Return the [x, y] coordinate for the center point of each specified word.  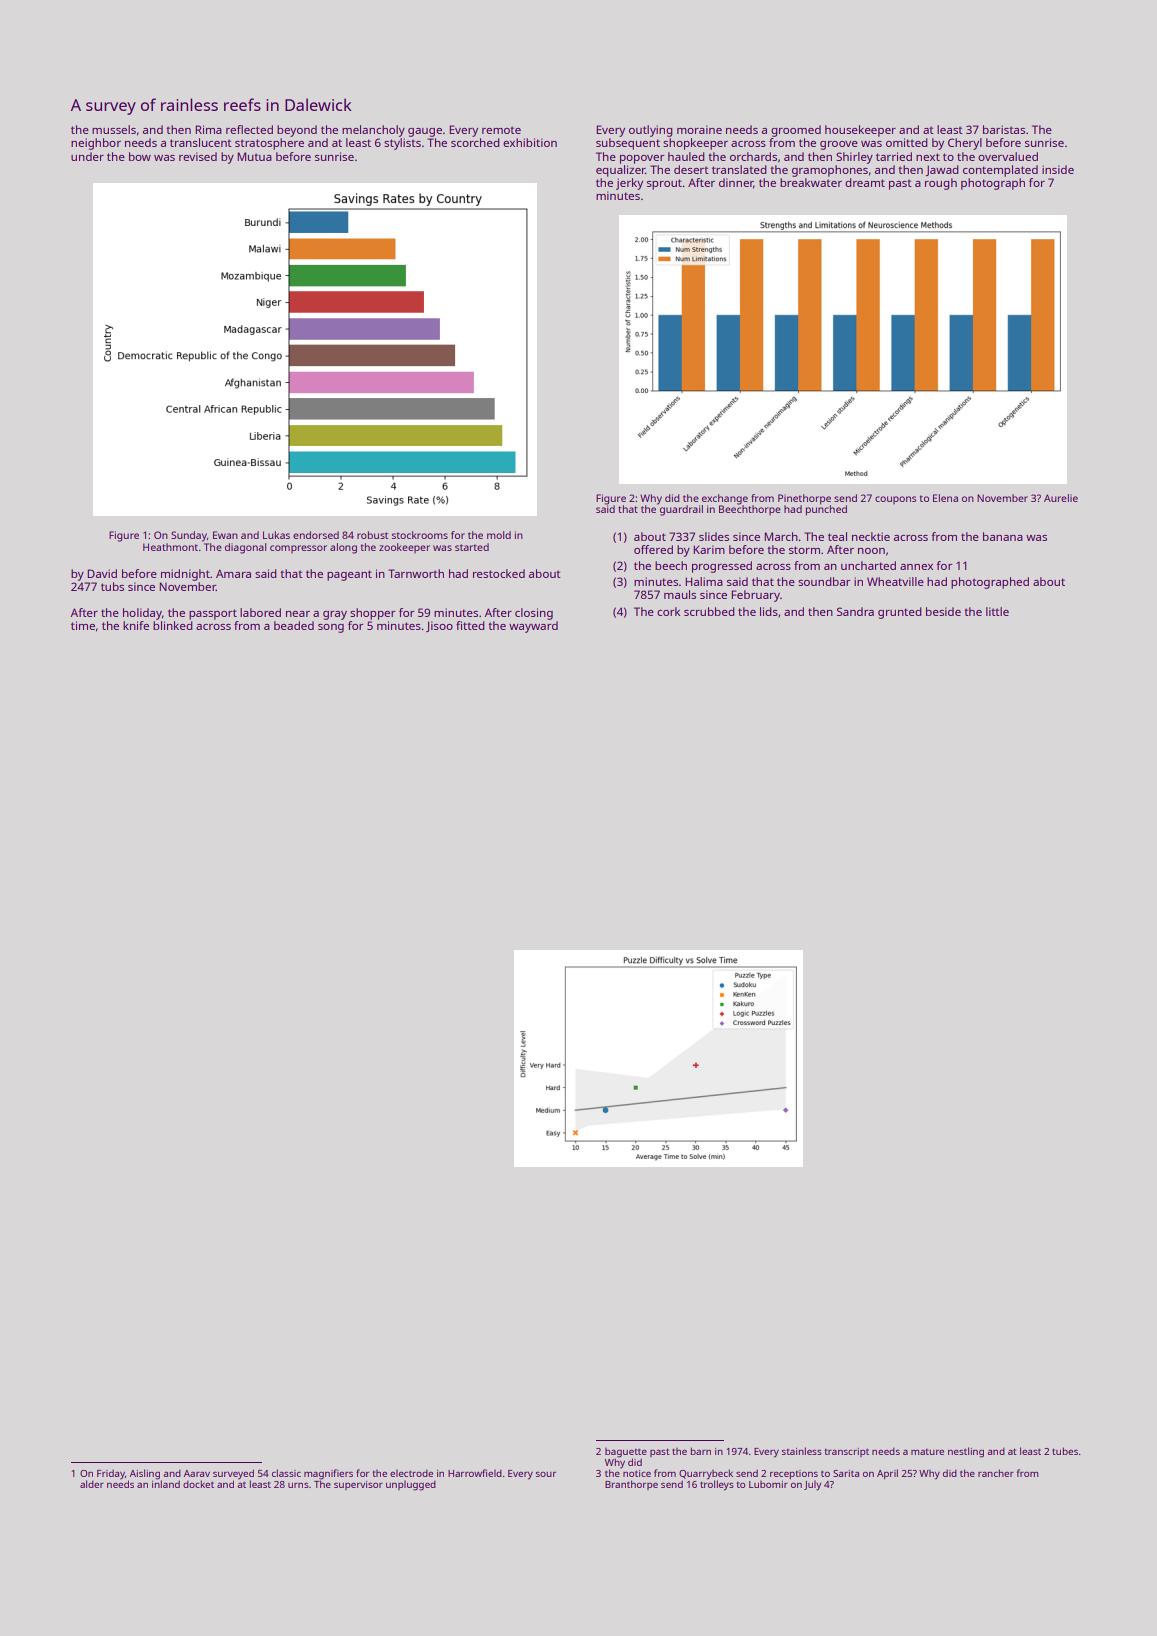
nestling [966, 1452]
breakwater [811, 182]
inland [166, 1484]
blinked [173, 625]
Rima [208, 129]
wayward [533, 627]
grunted [900, 613]
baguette [626, 1453]
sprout [664, 184]
